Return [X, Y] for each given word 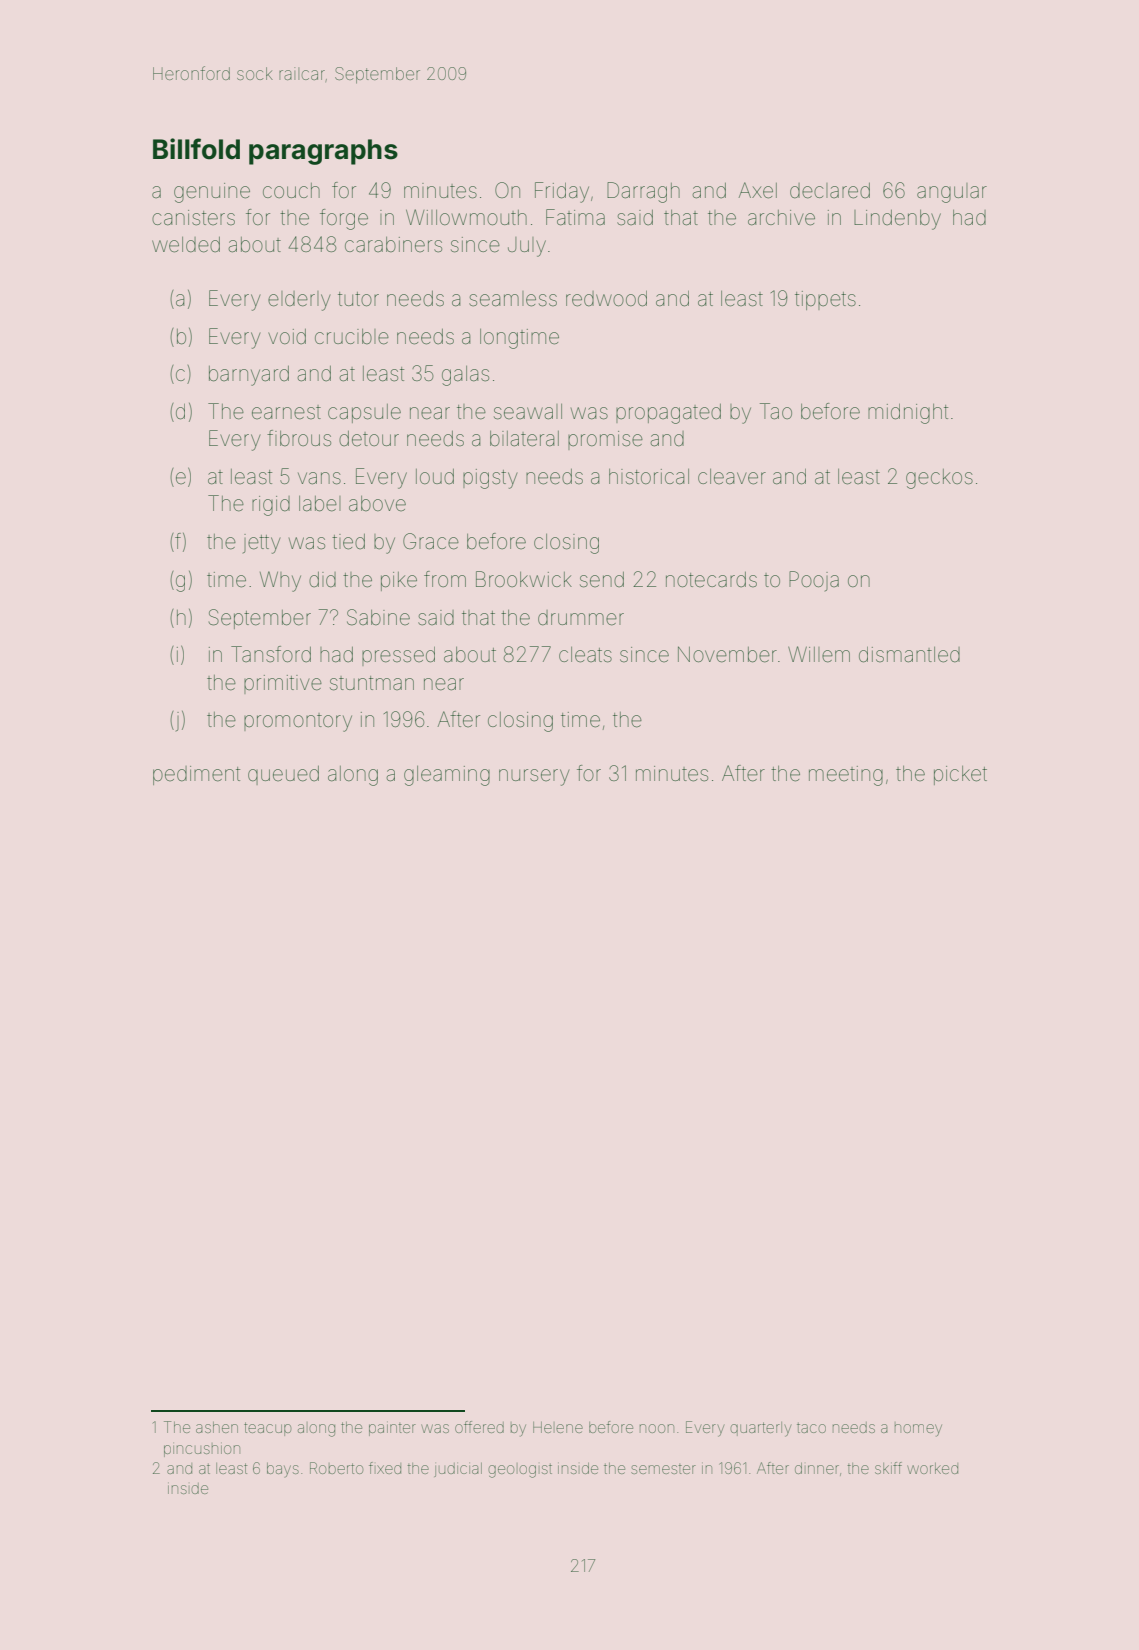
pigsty [490, 479]
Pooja [814, 581]
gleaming [447, 776]
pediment [196, 775]
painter [392, 1429]
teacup [267, 1429]
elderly [299, 301]
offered [479, 1427]
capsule [364, 413]
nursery [534, 777]
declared [830, 191]
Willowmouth [466, 217]
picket [960, 775]
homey [918, 1430]
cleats [585, 655]
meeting [846, 776]
